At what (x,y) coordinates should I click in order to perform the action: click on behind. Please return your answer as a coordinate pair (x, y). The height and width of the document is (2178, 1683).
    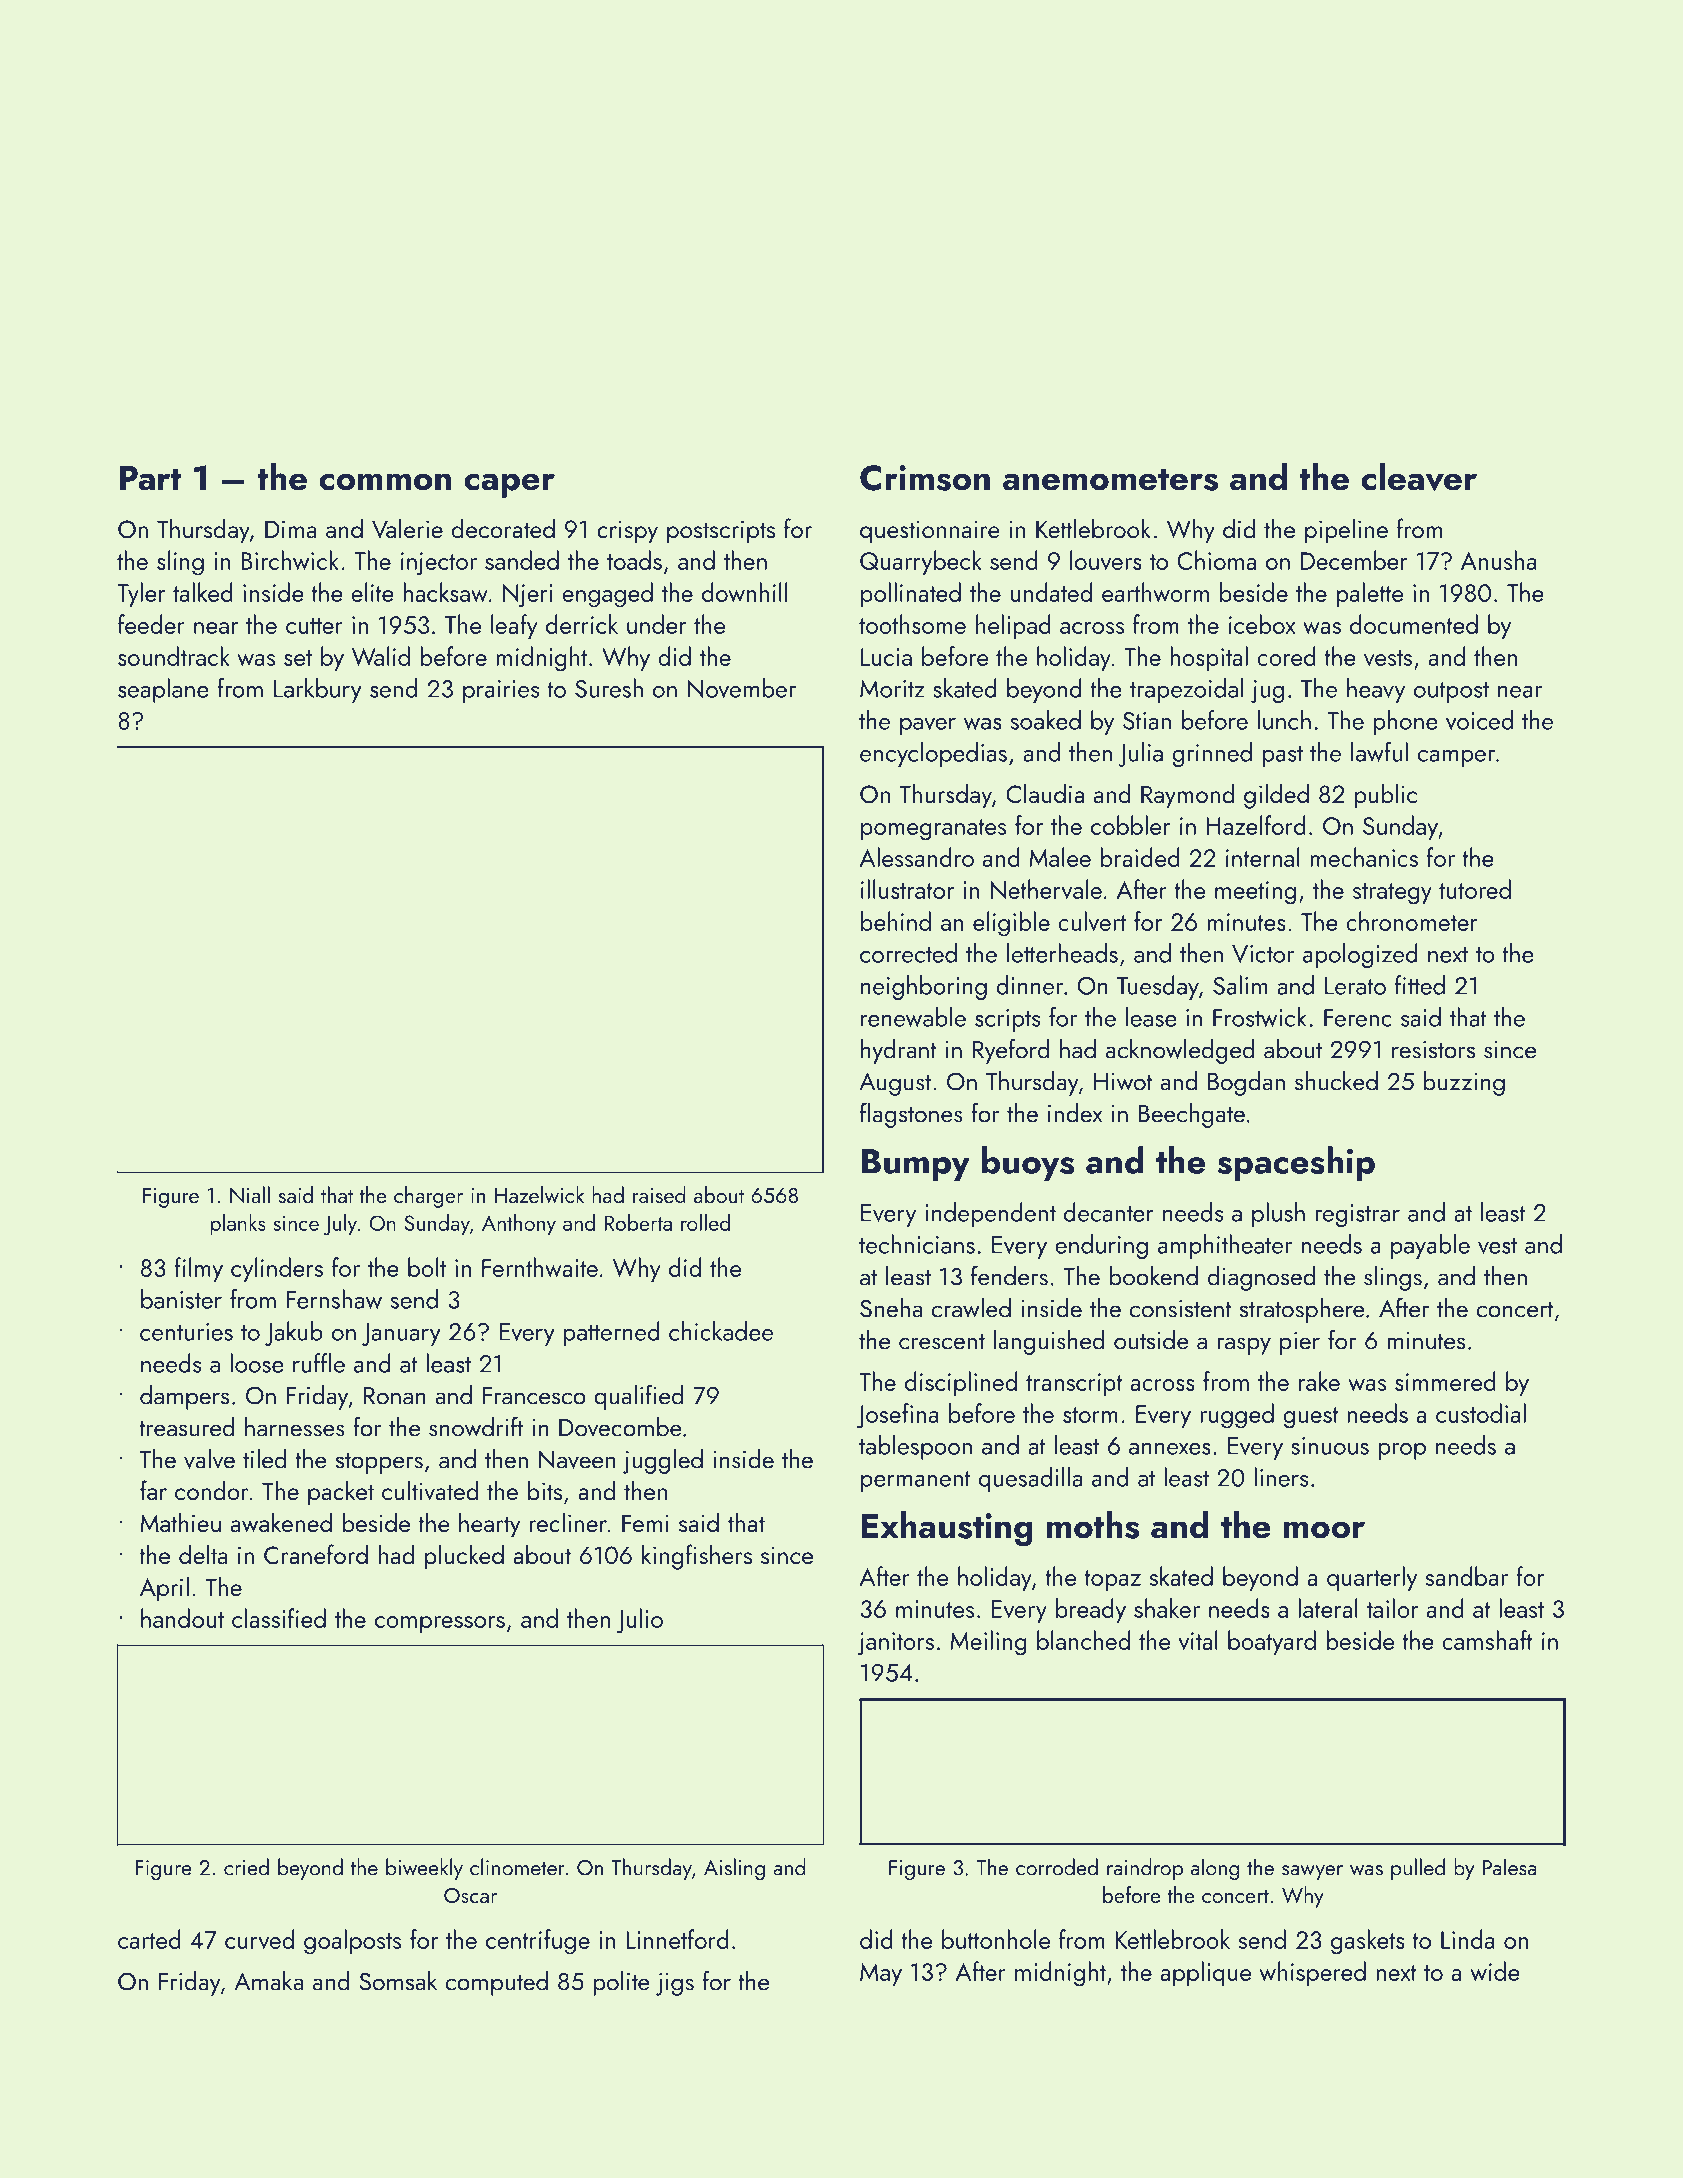
    Looking at the image, I should click on (896, 921).
